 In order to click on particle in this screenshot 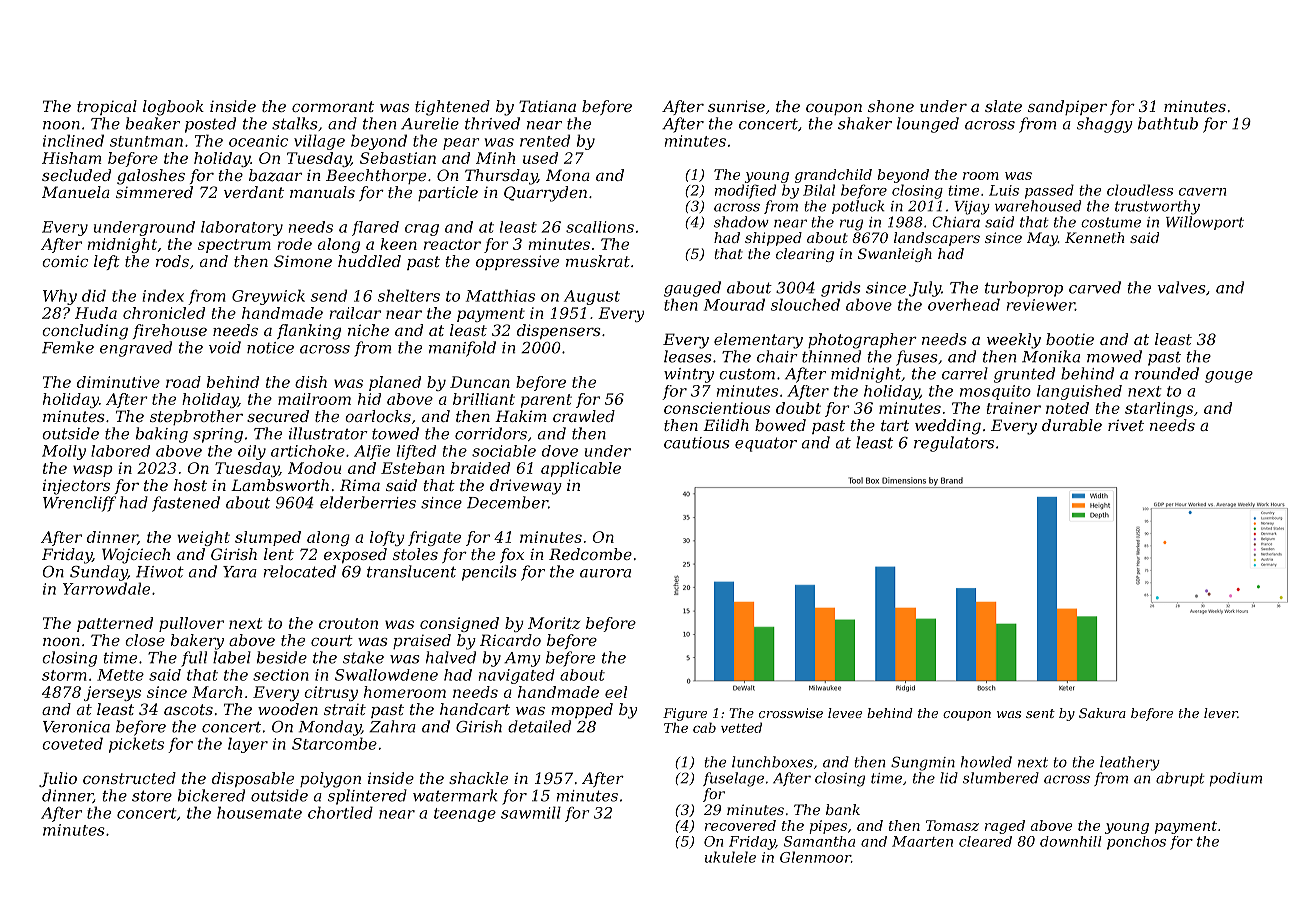, I will do `click(448, 193)`.
